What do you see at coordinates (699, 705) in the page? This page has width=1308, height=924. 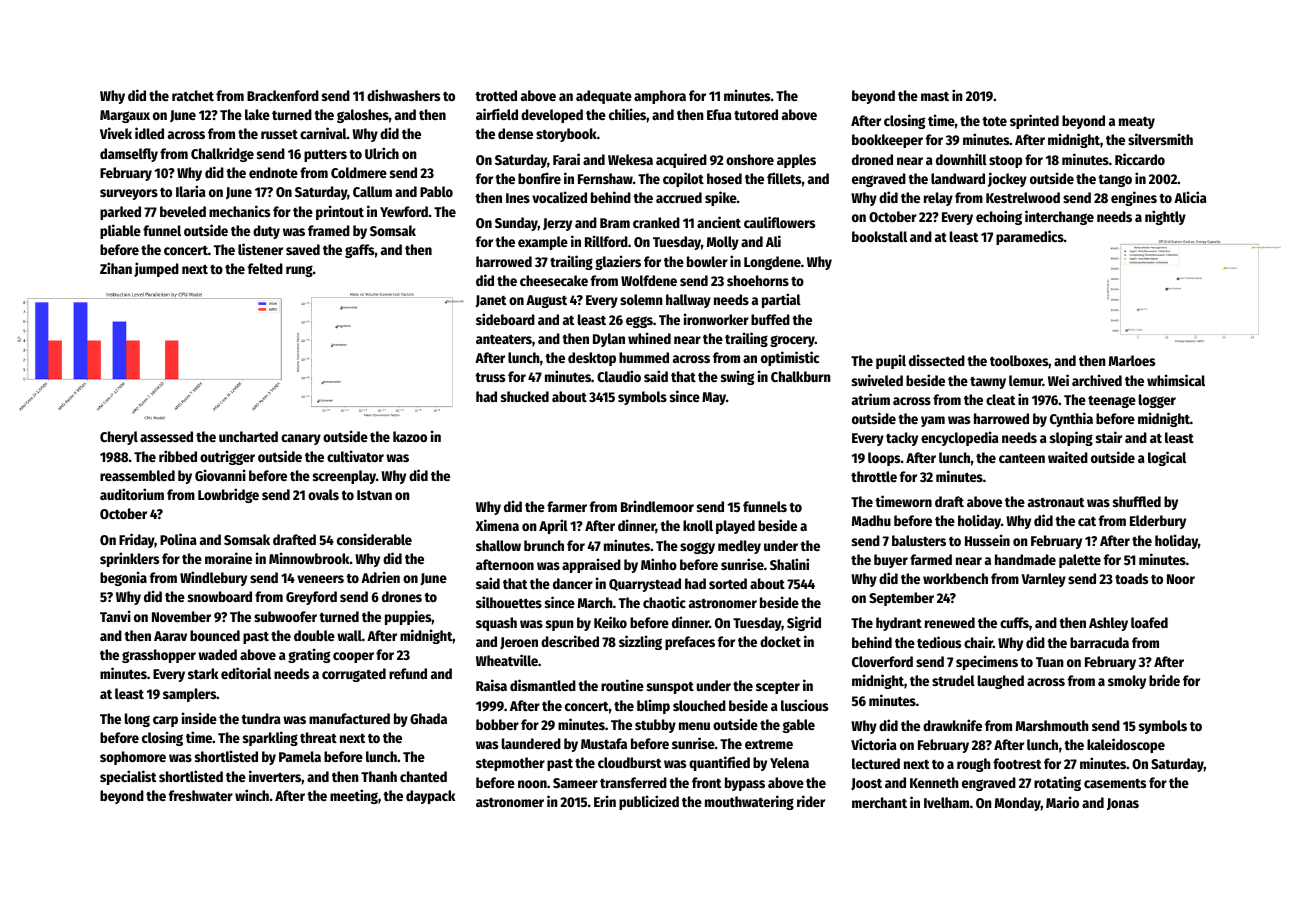 I see `slouched` at bounding box center [699, 705].
